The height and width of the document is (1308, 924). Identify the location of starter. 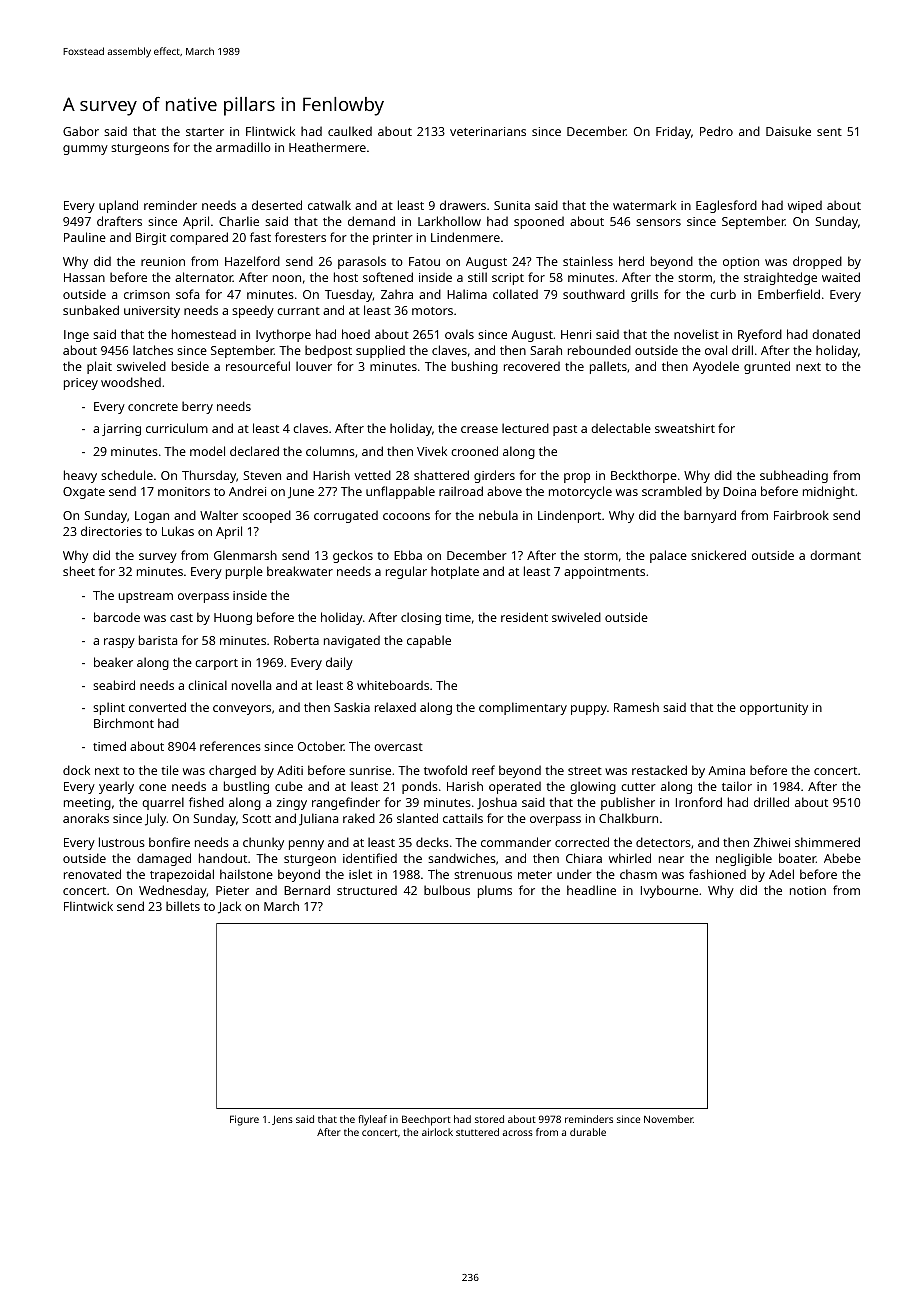
(205, 132).
